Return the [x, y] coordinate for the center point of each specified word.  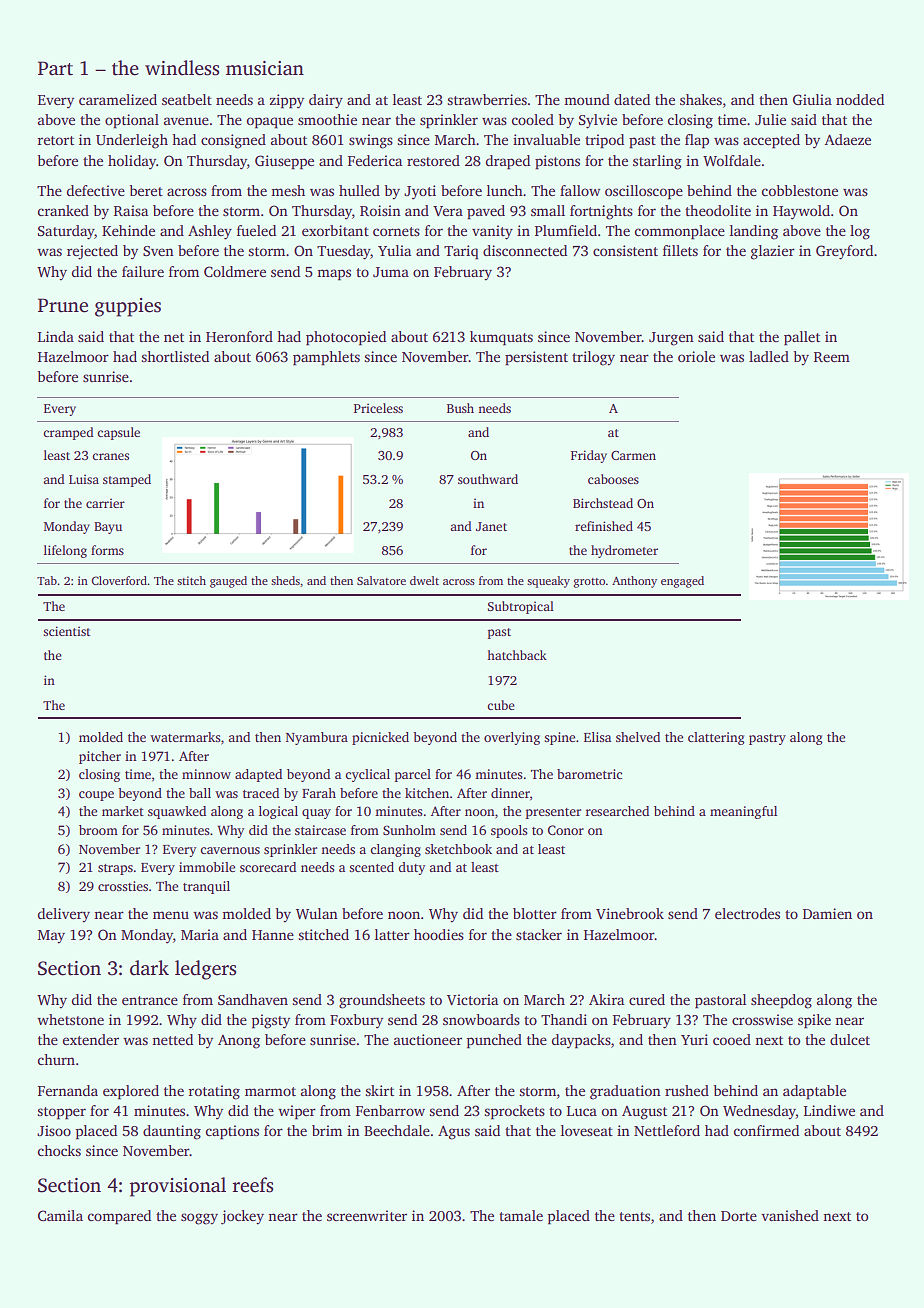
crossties [123, 886]
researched [617, 811]
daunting [172, 1132]
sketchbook [458, 849]
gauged [228, 582]
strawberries [487, 99]
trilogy [593, 358]
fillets [680, 250]
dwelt [424, 580]
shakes [701, 99]
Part [55, 68]
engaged [682, 582]
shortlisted [175, 356]
